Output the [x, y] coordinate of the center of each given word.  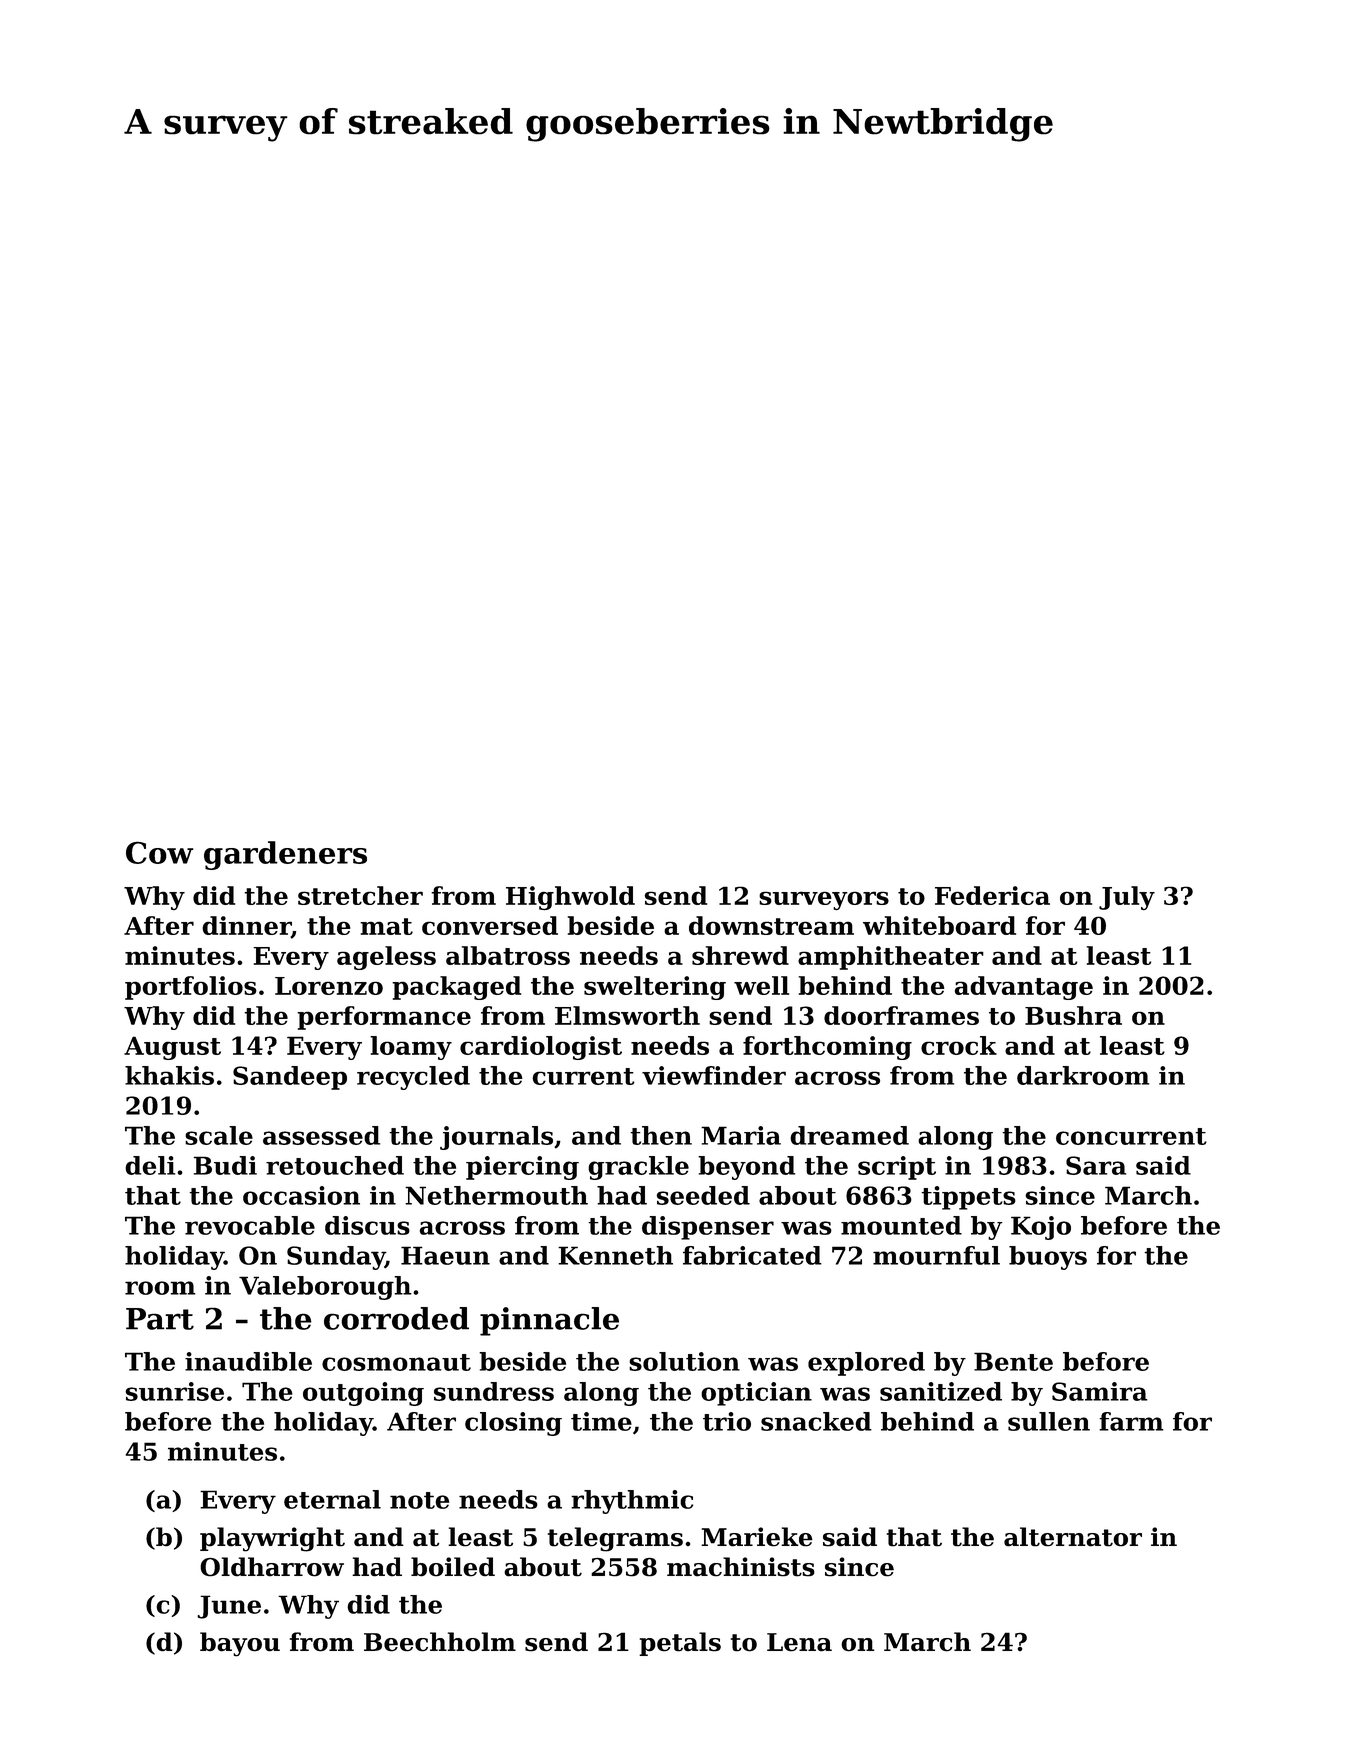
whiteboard [939, 925]
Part [160, 1319]
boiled [453, 1567]
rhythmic [632, 1502]
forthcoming [827, 1048]
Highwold [570, 898]
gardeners [285, 855]
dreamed [849, 1135]
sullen [1049, 1421]
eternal [332, 1499]
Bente [1013, 1361]
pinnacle [549, 1321]
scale [219, 1135]
